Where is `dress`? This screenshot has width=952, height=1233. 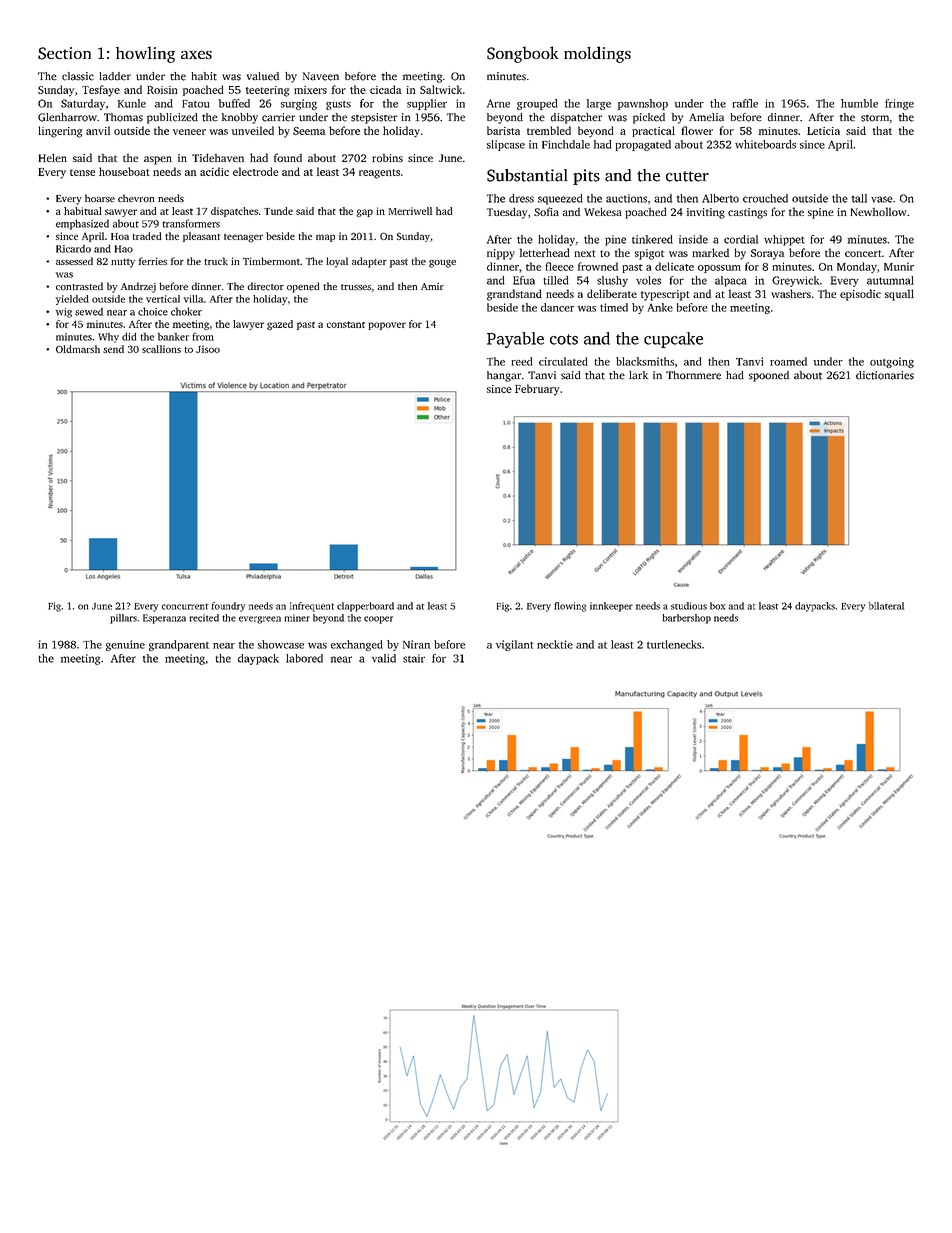
dress is located at coordinates (521, 198).
